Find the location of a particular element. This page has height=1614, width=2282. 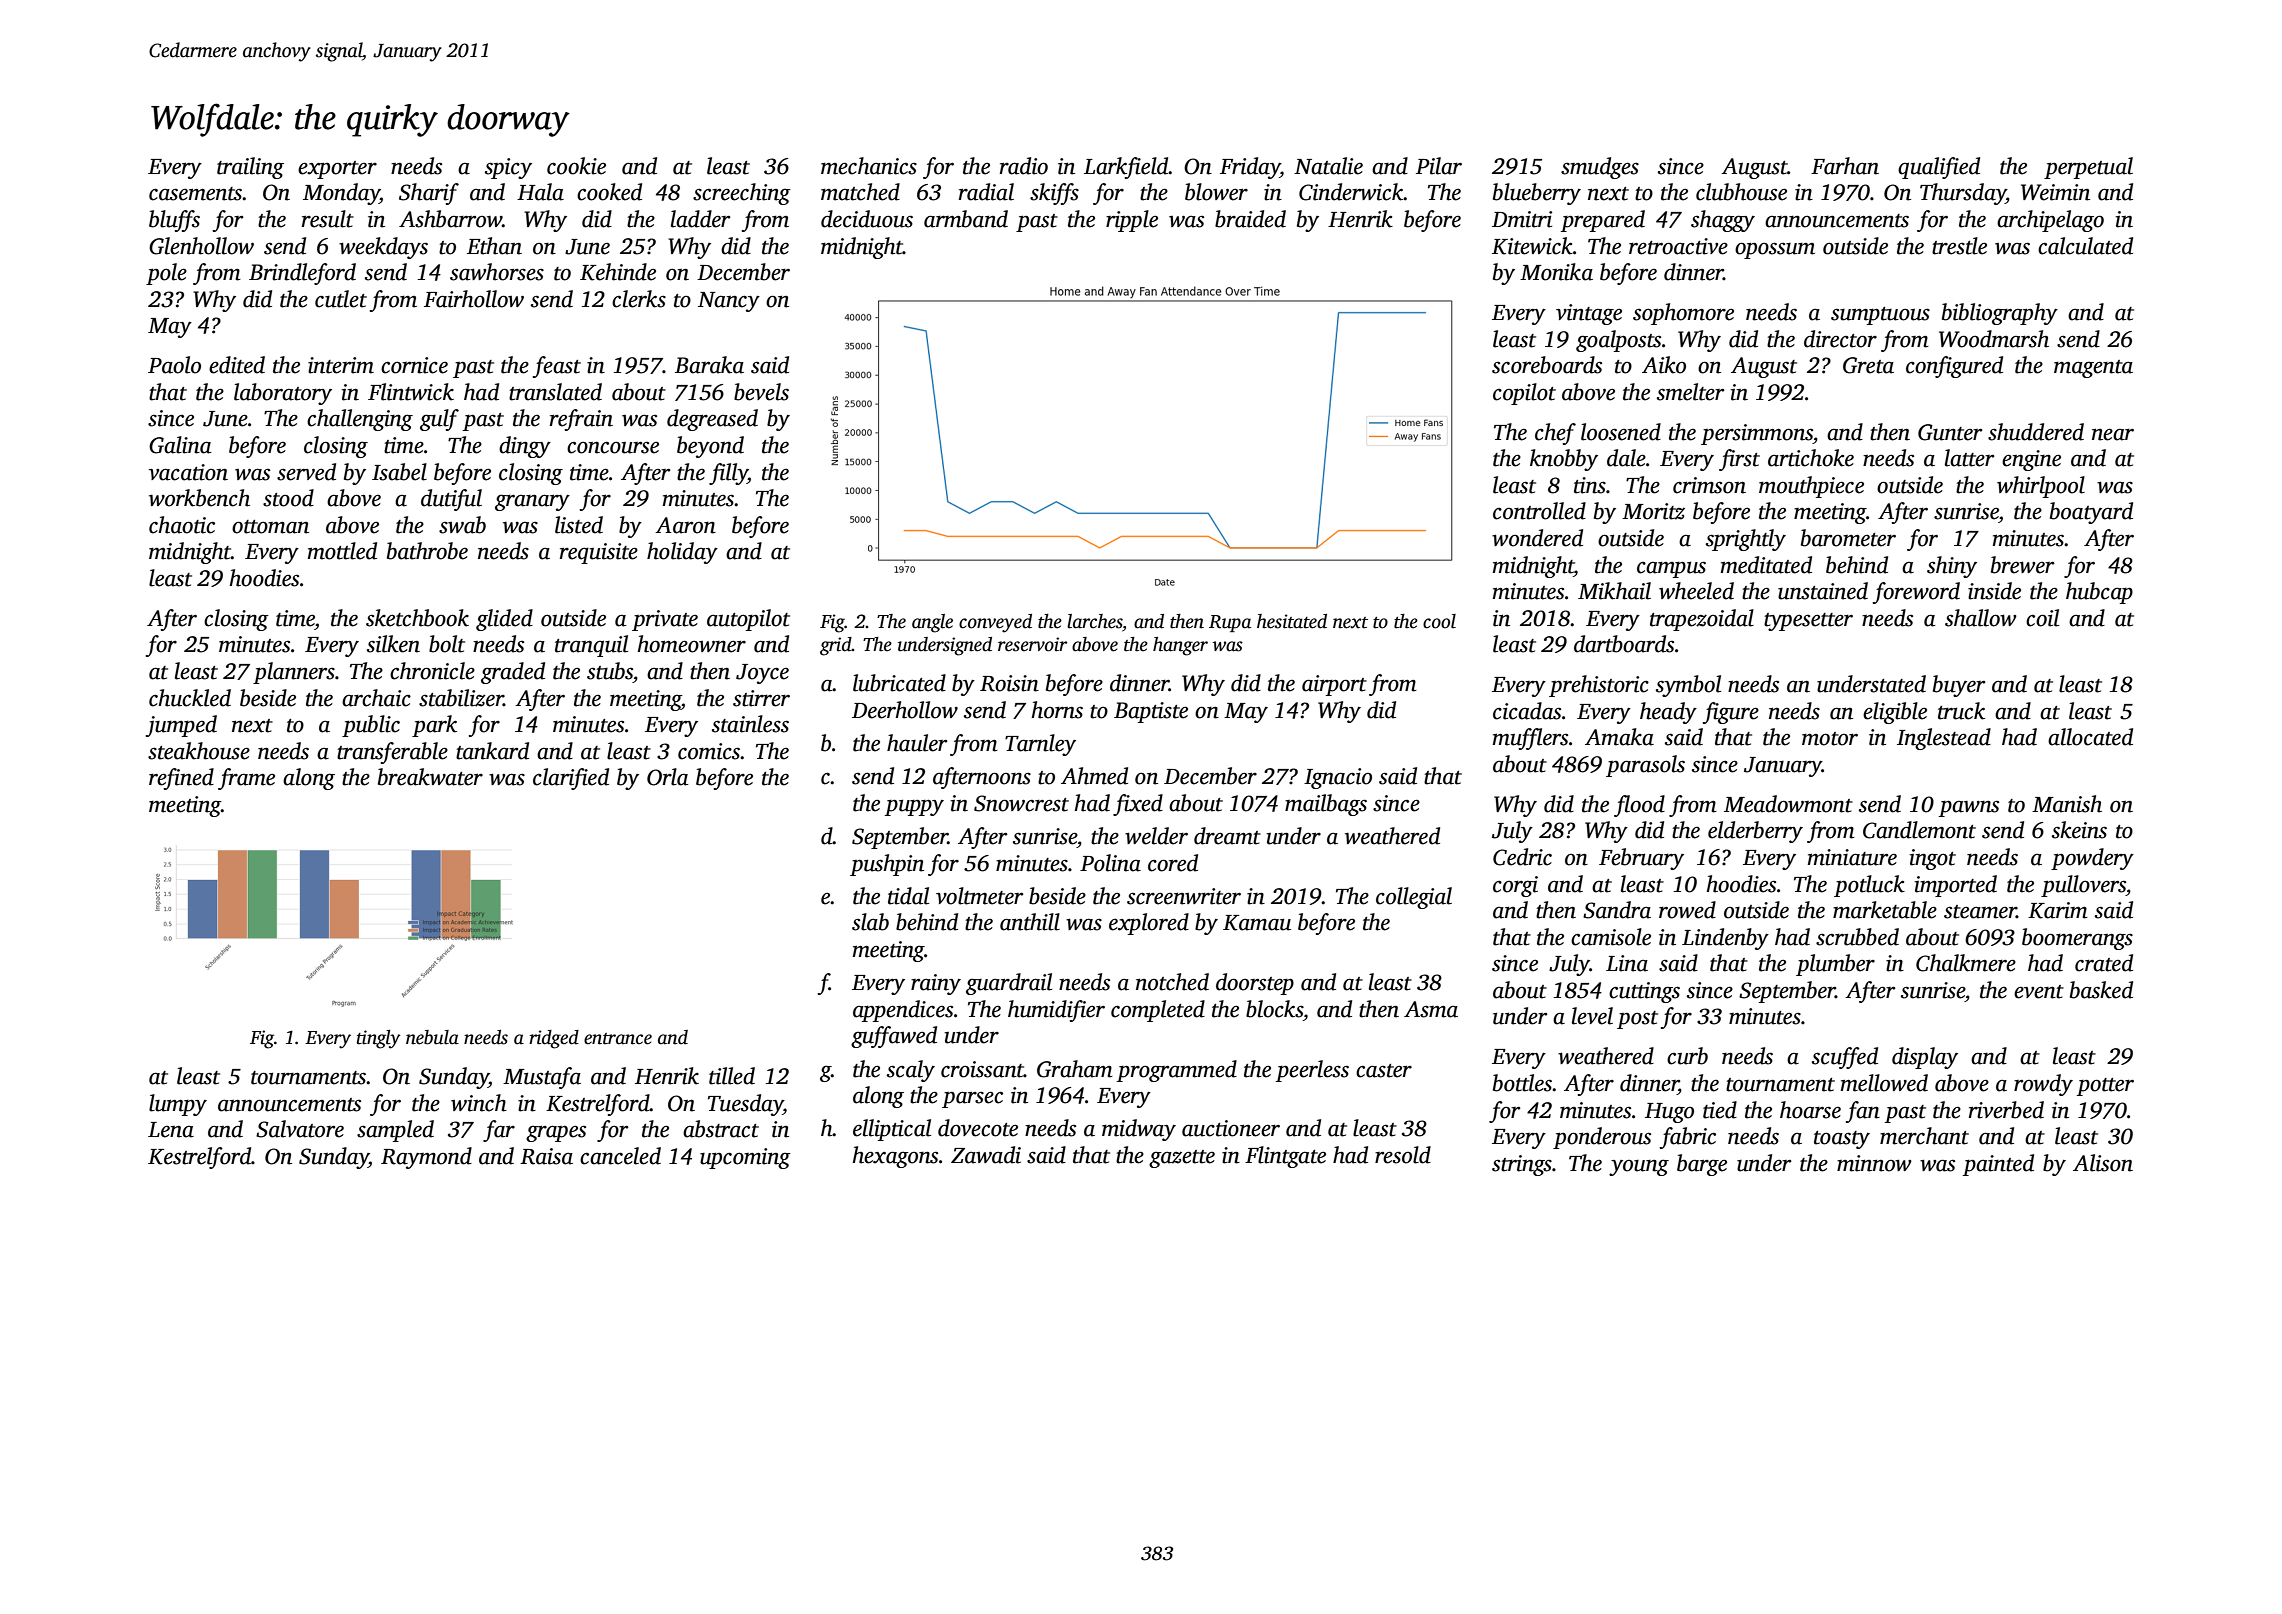

qualified is located at coordinates (1939, 168).
